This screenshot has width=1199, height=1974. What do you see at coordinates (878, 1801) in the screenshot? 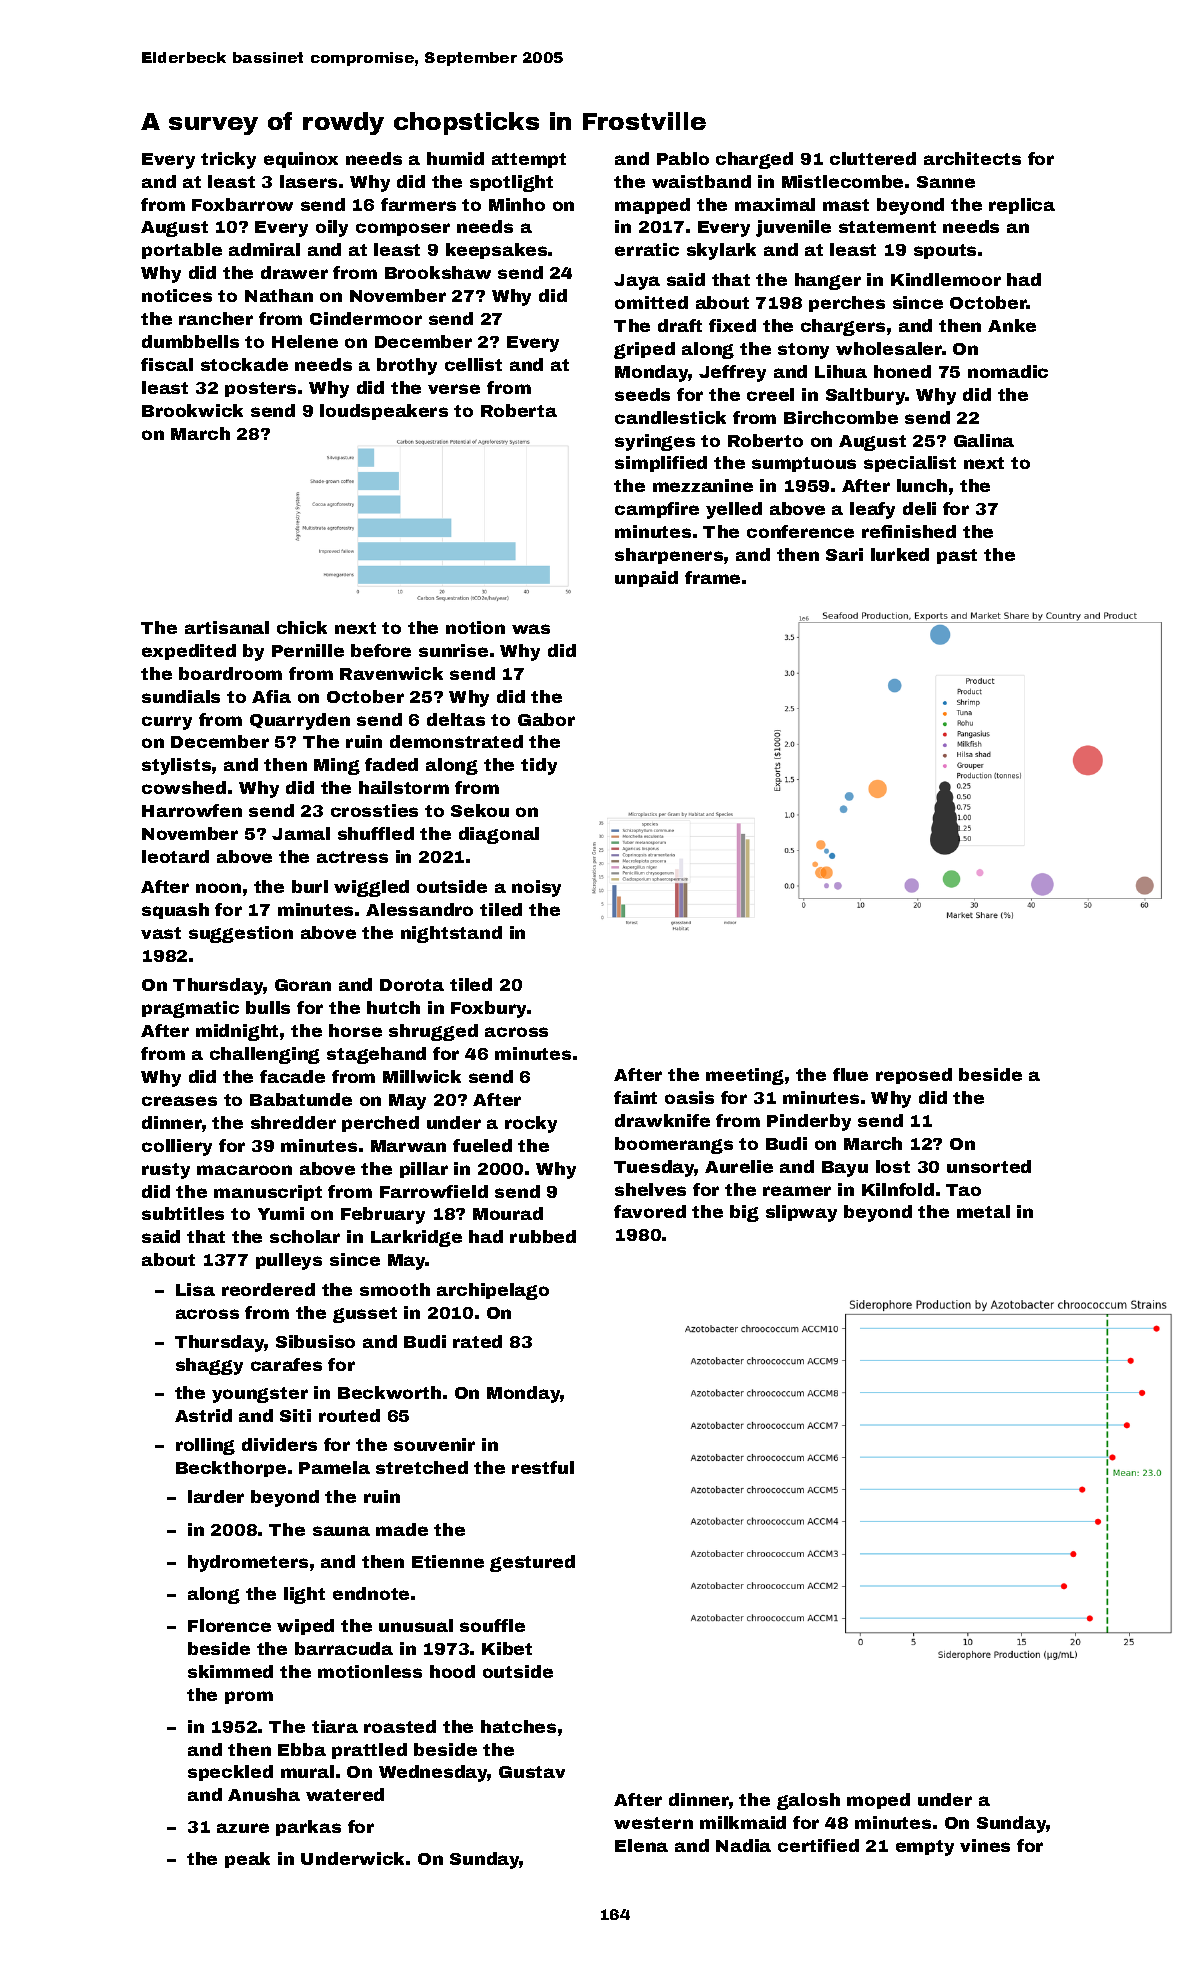
I see `moped` at bounding box center [878, 1801].
